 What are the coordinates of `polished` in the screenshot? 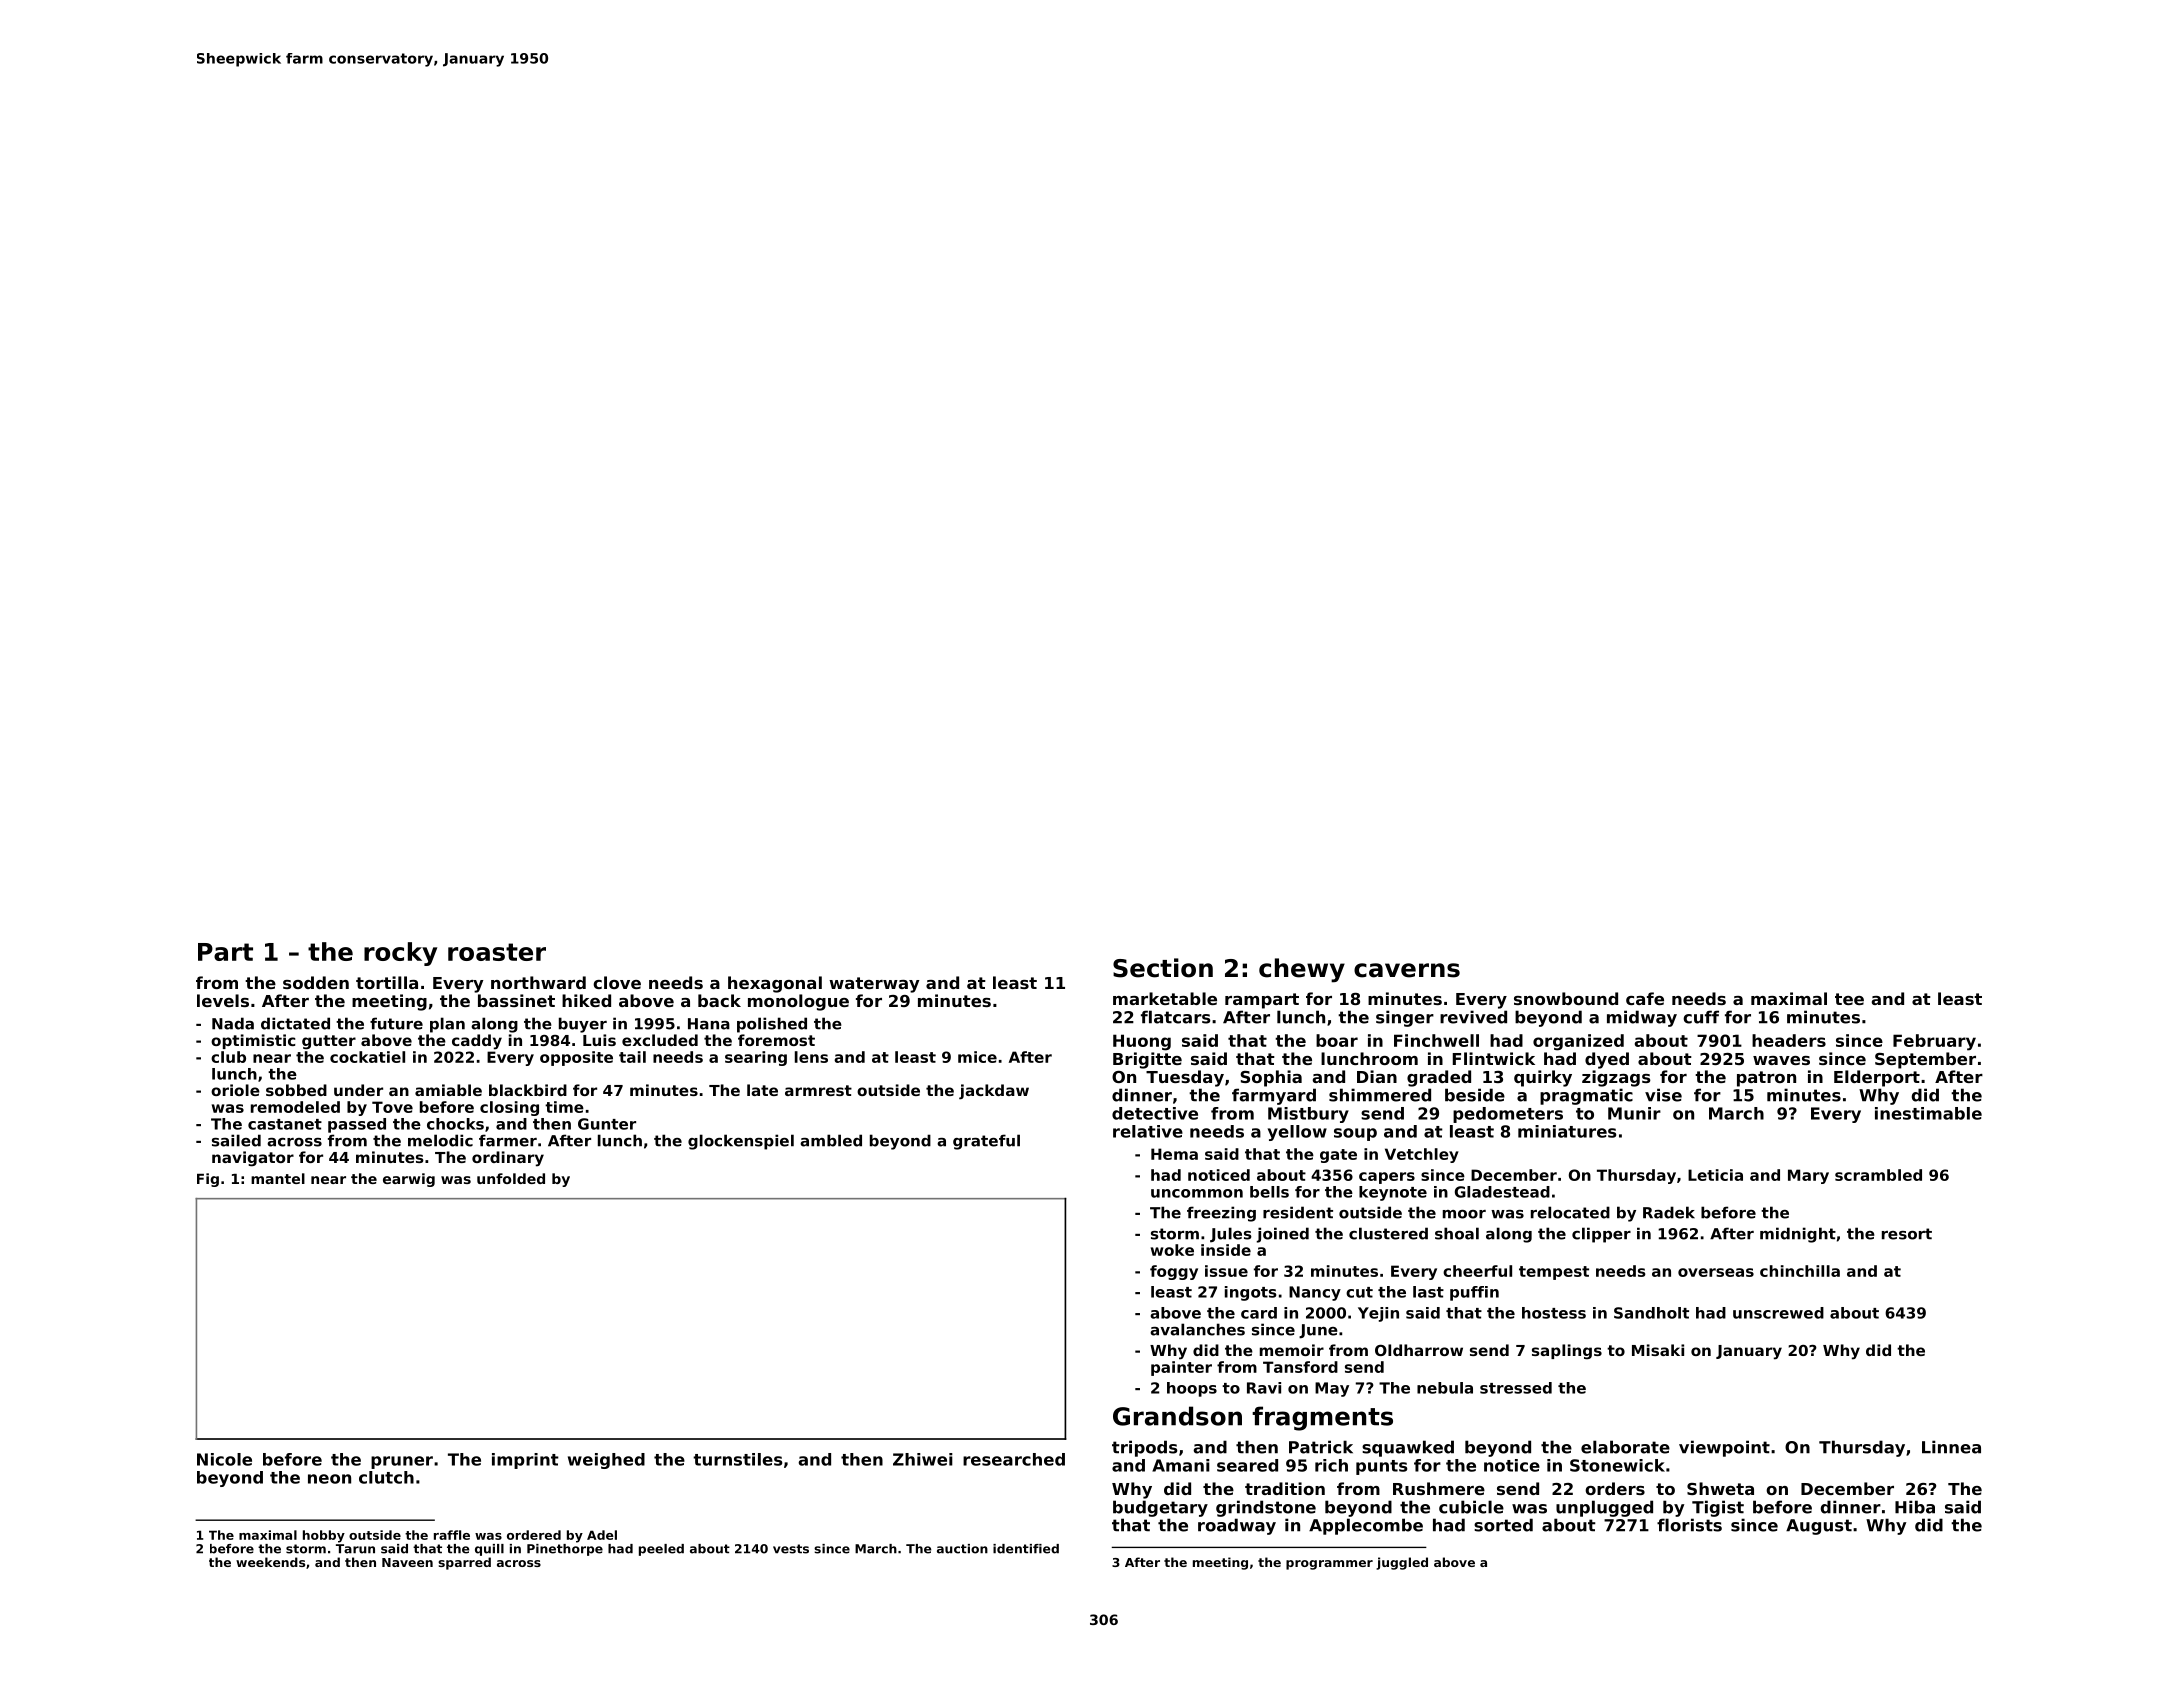 It's located at (772, 1025).
